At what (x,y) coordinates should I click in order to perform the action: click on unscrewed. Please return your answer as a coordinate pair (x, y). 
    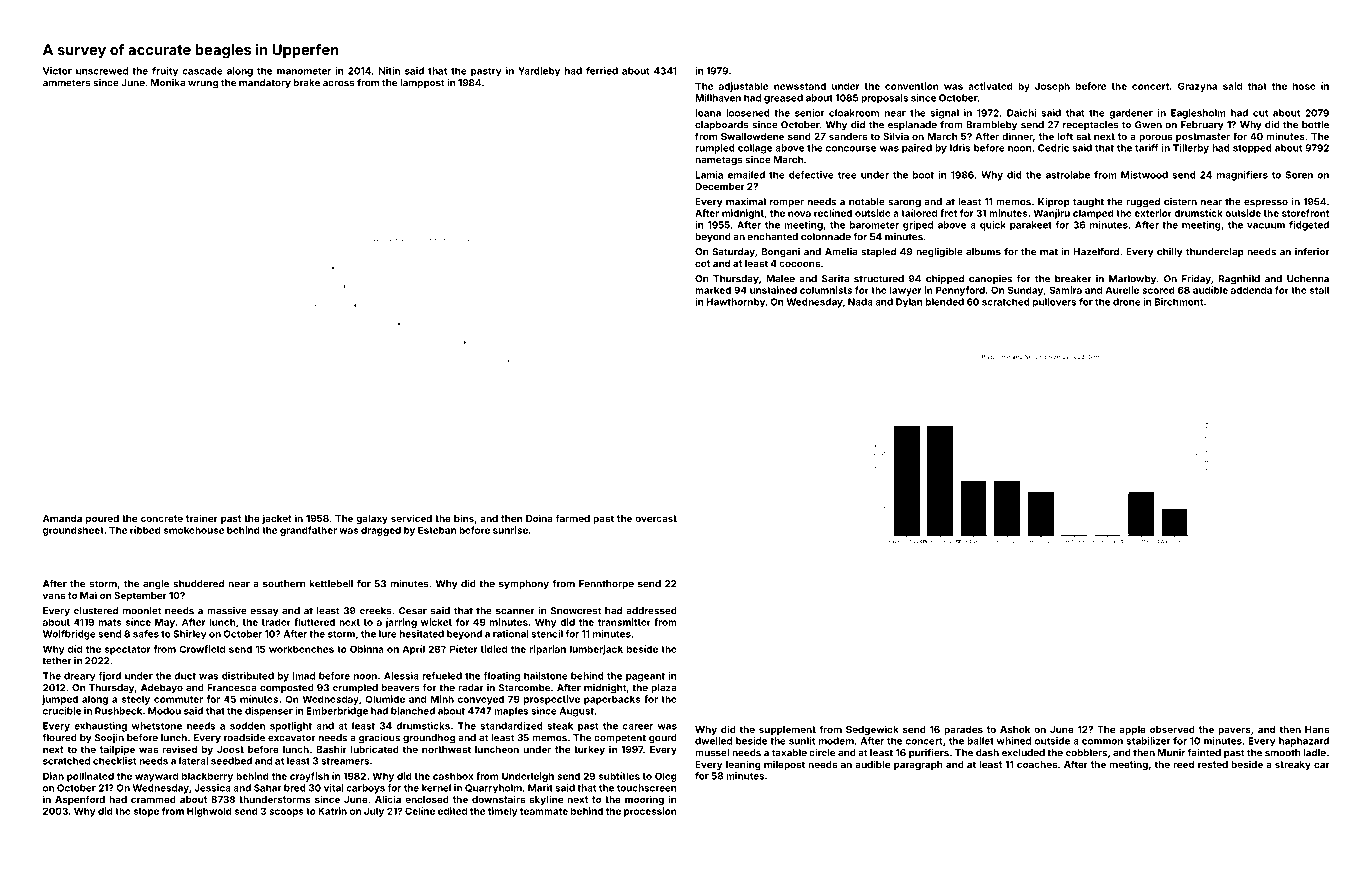
    Looking at the image, I should click on (102, 71).
